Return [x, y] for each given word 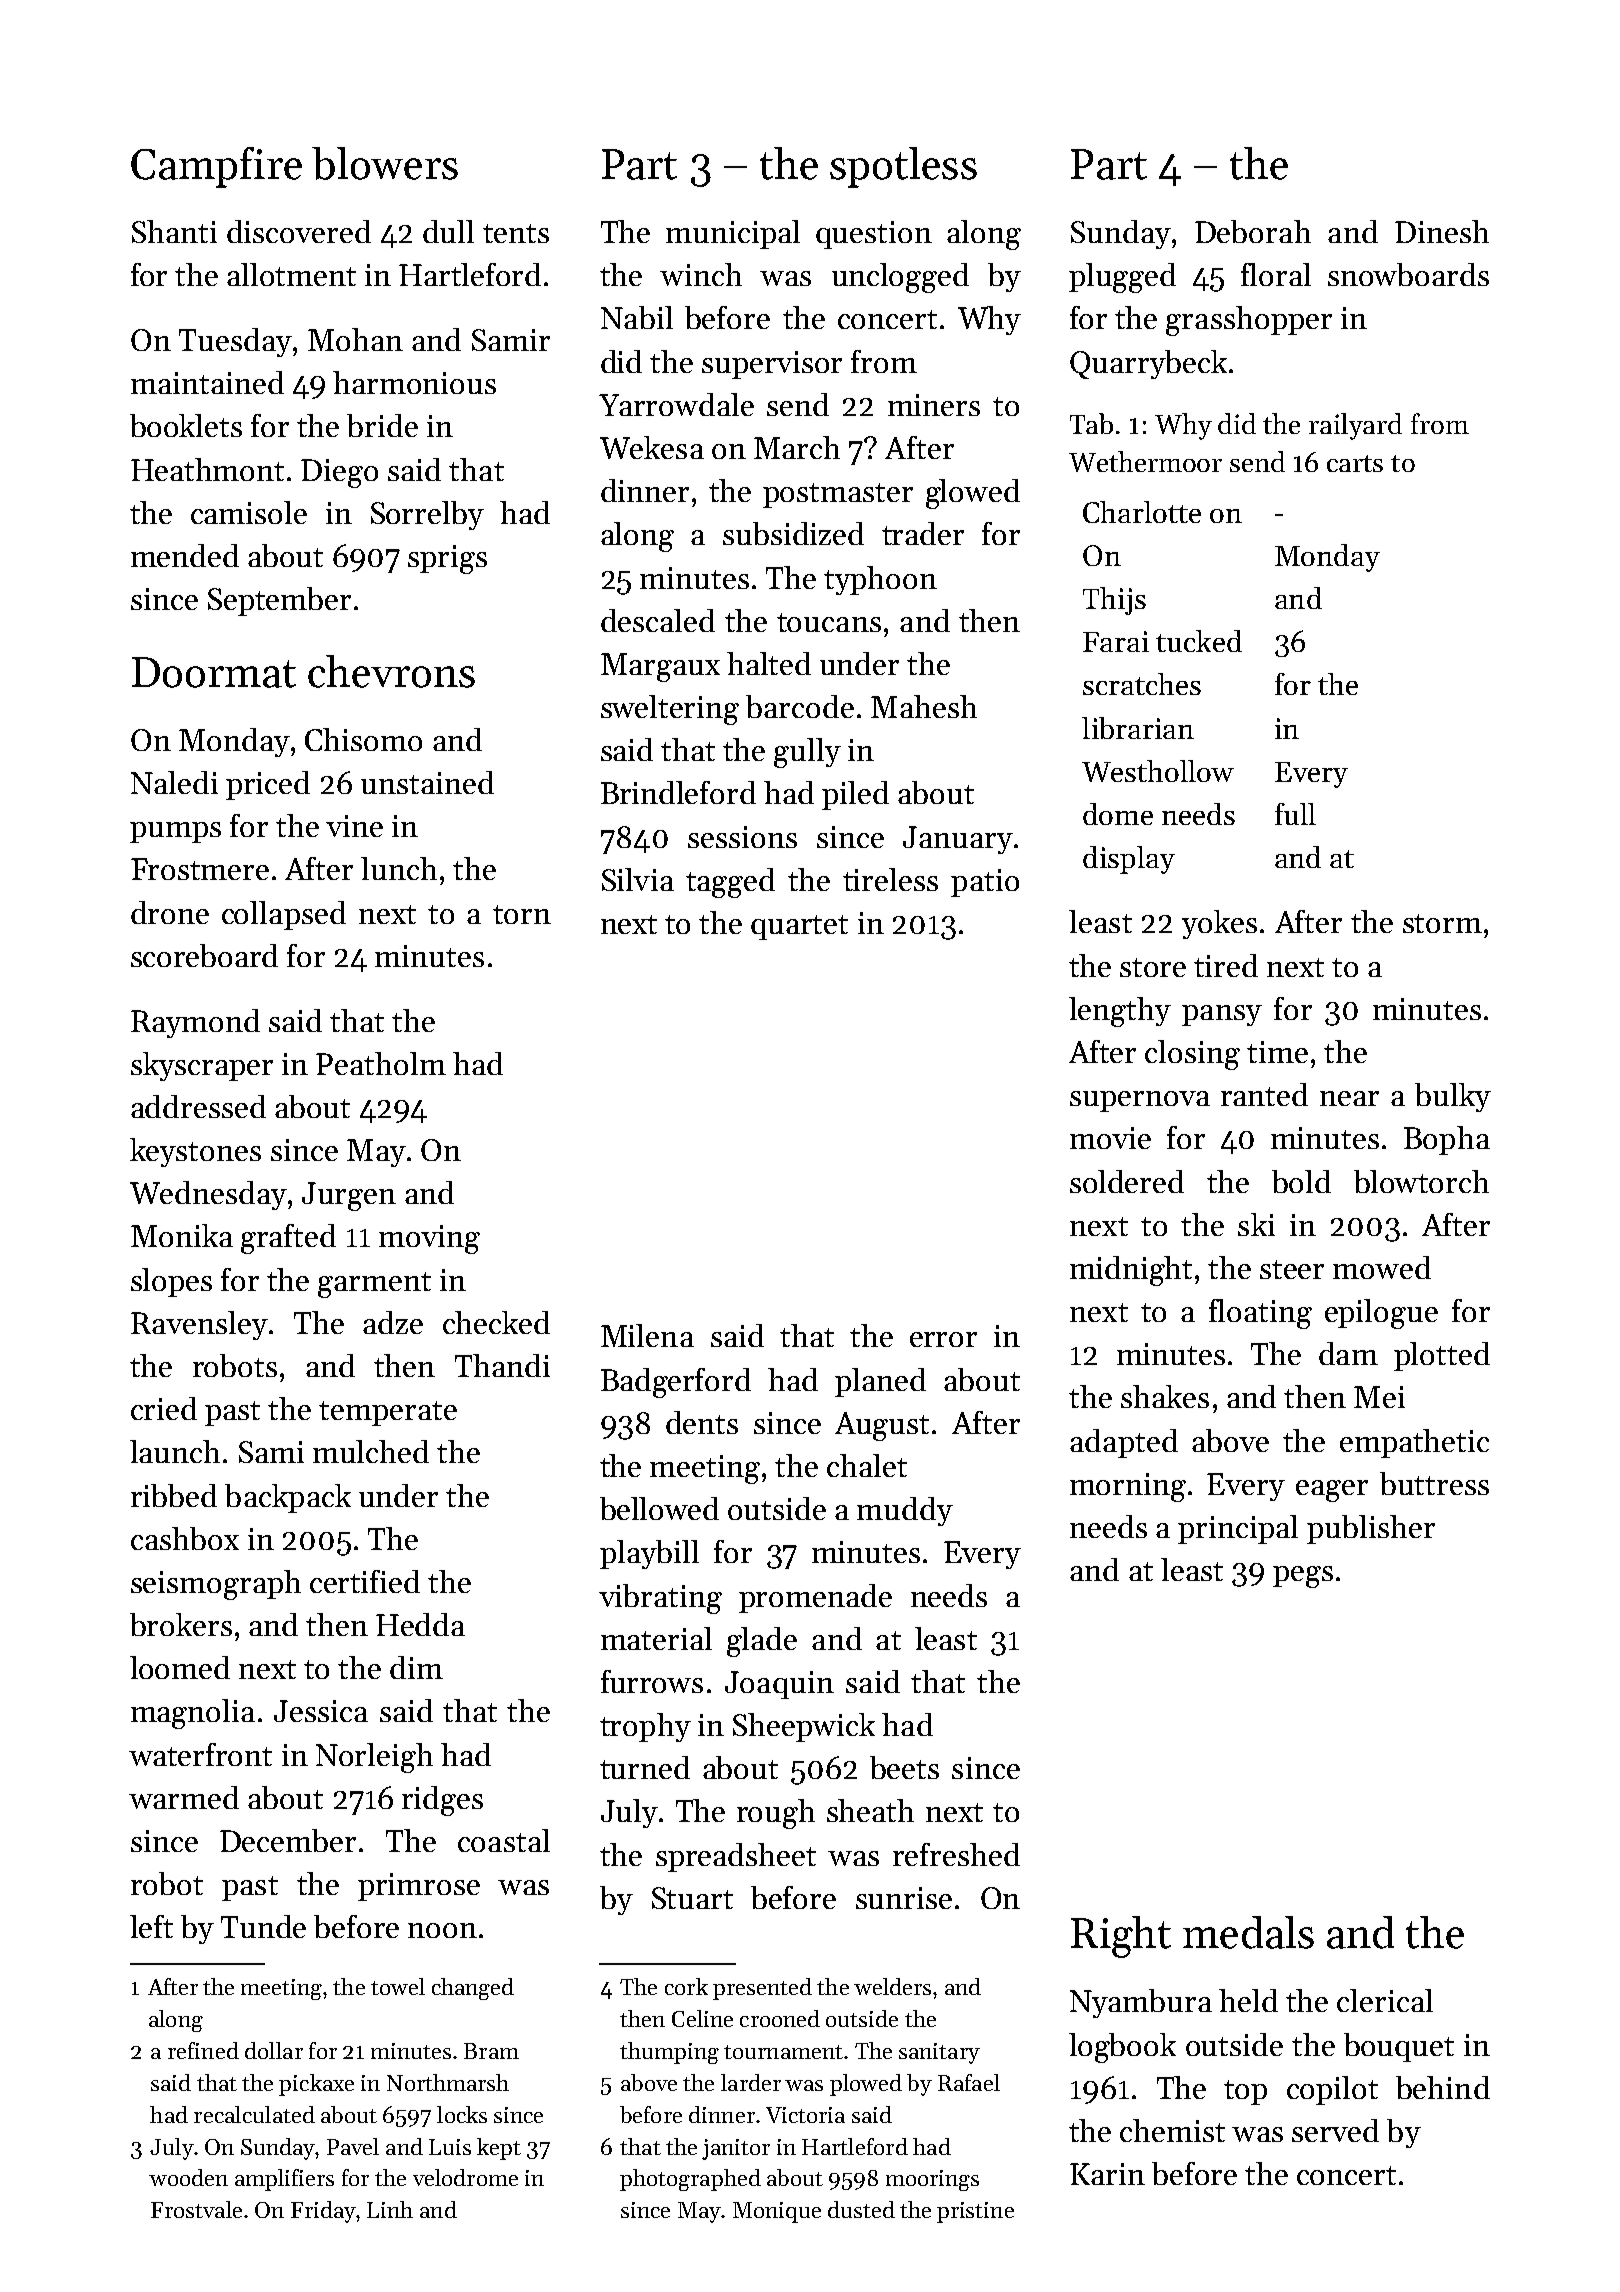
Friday [323, 2212]
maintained [207, 382]
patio [985, 883]
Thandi [502, 1365]
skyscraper [202, 1066]
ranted [1264, 1094]
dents [702, 1422]
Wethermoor [1145, 461]
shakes [1165, 1396]
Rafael [969, 2082]
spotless [903, 167]
